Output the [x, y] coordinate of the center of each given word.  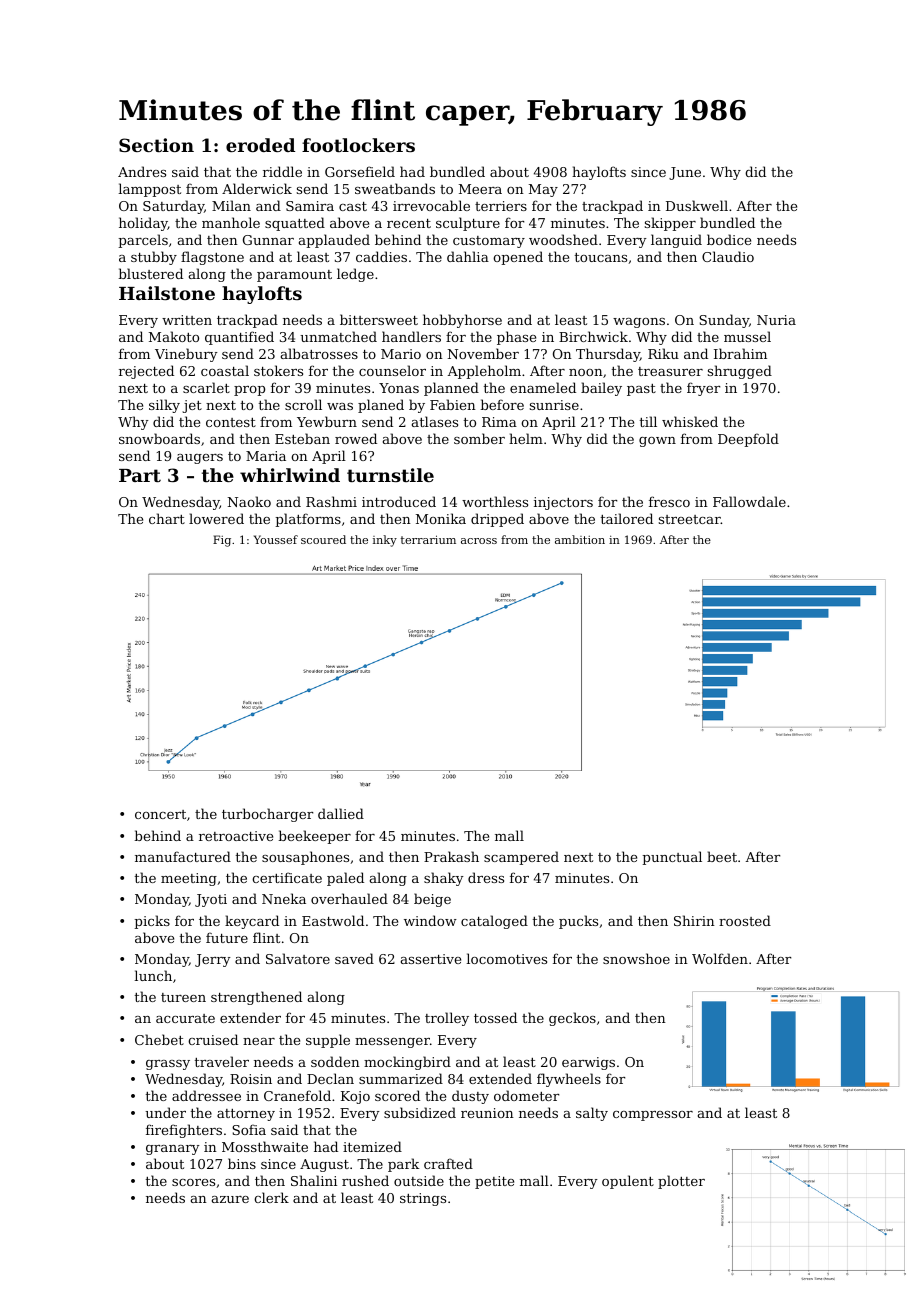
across [479, 541]
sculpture [468, 224]
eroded [260, 145]
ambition [580, 539]
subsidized [420, 1112]
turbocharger [267, 815]
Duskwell [697, 205]
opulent [628, 1182]
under [165, 1112]
